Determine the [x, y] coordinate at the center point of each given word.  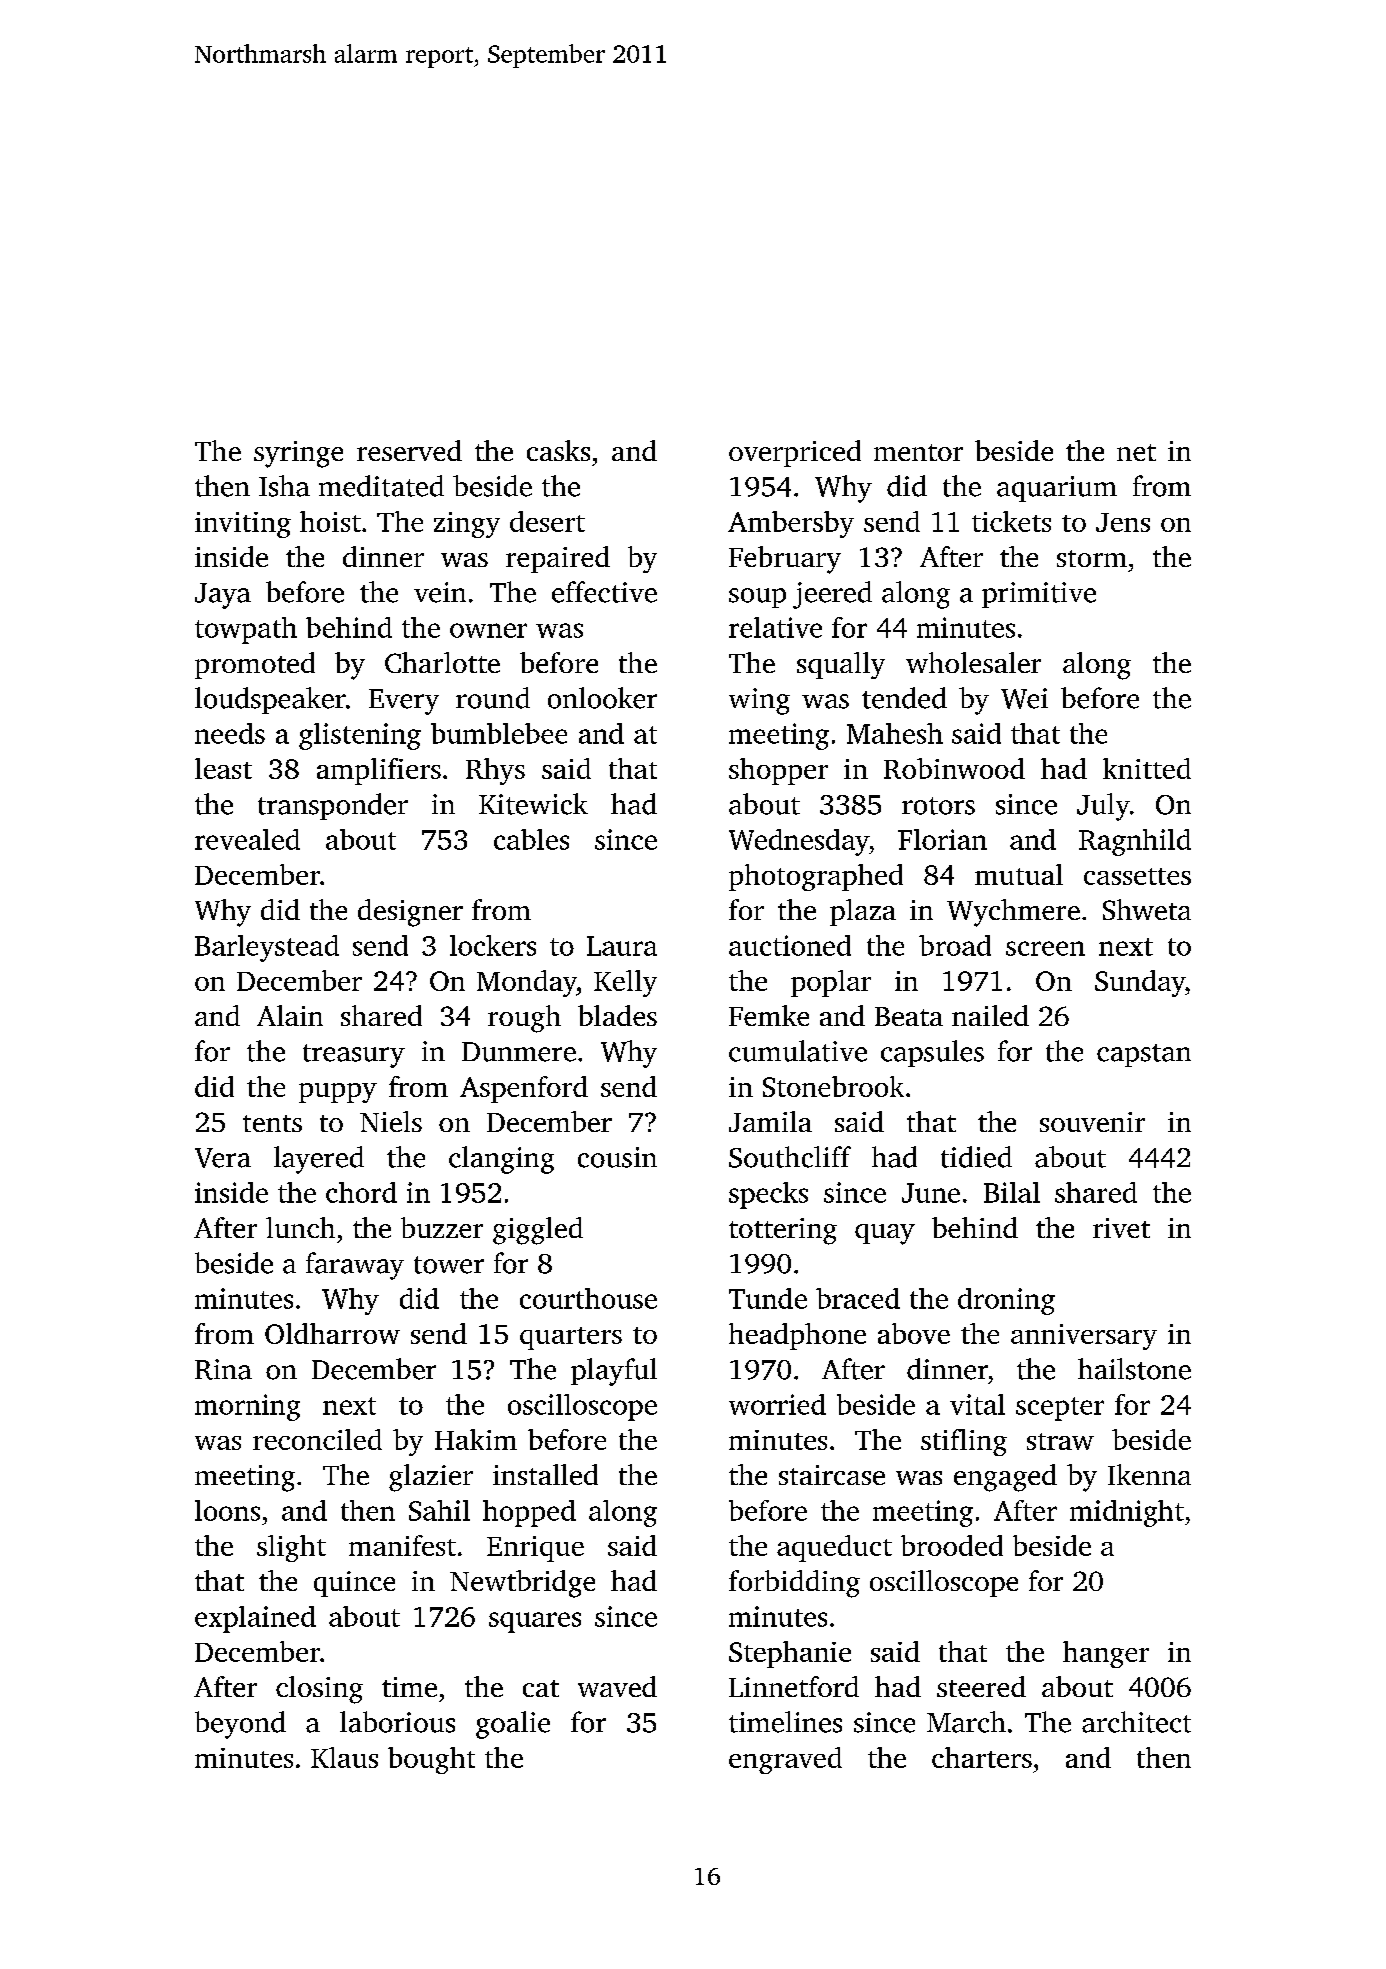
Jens [1123, 522]
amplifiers [379, 771]
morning [247, 1407]
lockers [493, 945]
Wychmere [1013, 913]
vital [977, 1404]
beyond [240, 1725]
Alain [290, 1015]
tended [904, 698]
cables [531, 839]
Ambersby [791, 524]
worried [777, 1404]
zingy [467, 525]
